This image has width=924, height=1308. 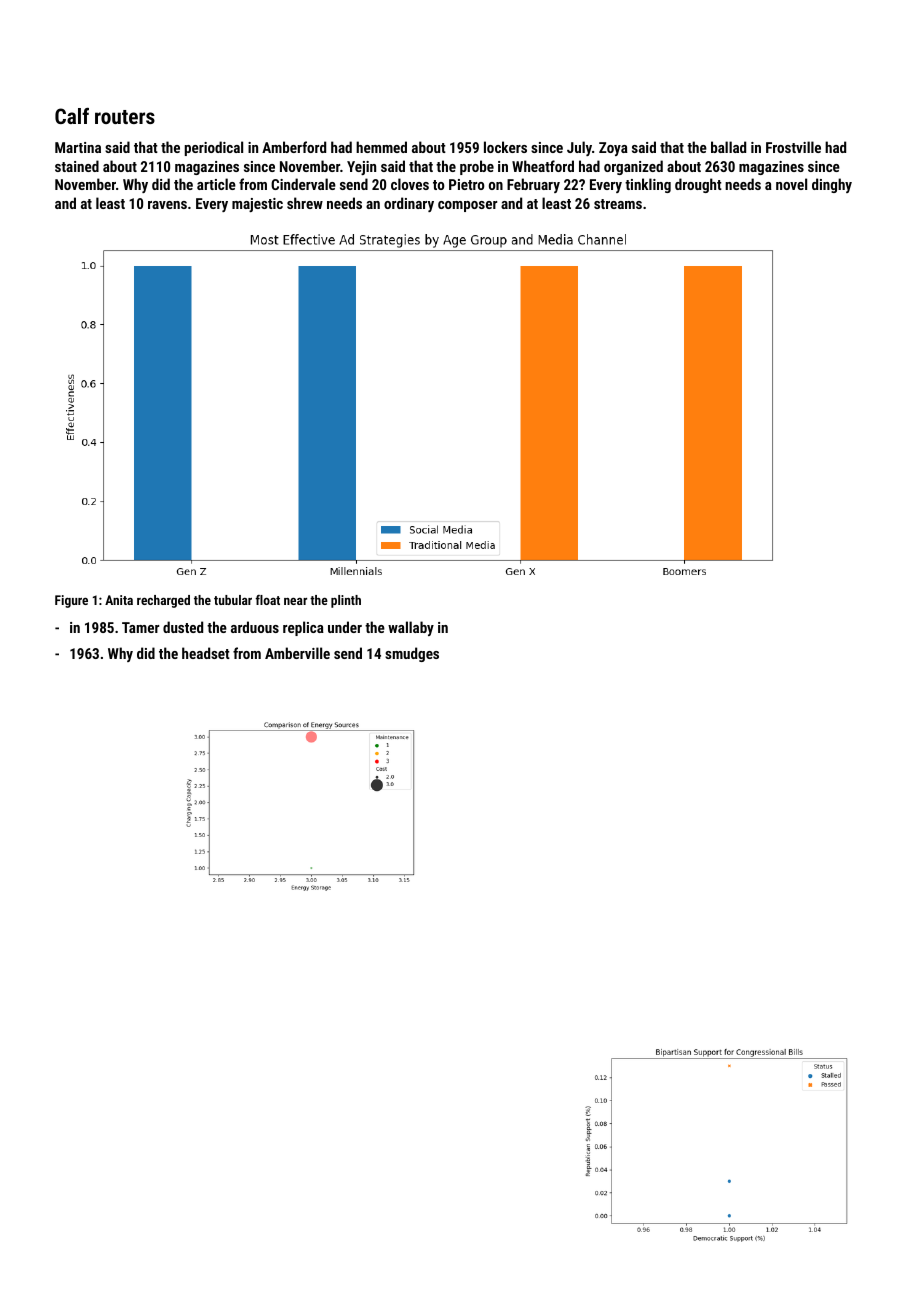 What do you see at coordinates (346, 601) in the image?
I see `plinth` at bounding box center [346, 601].
